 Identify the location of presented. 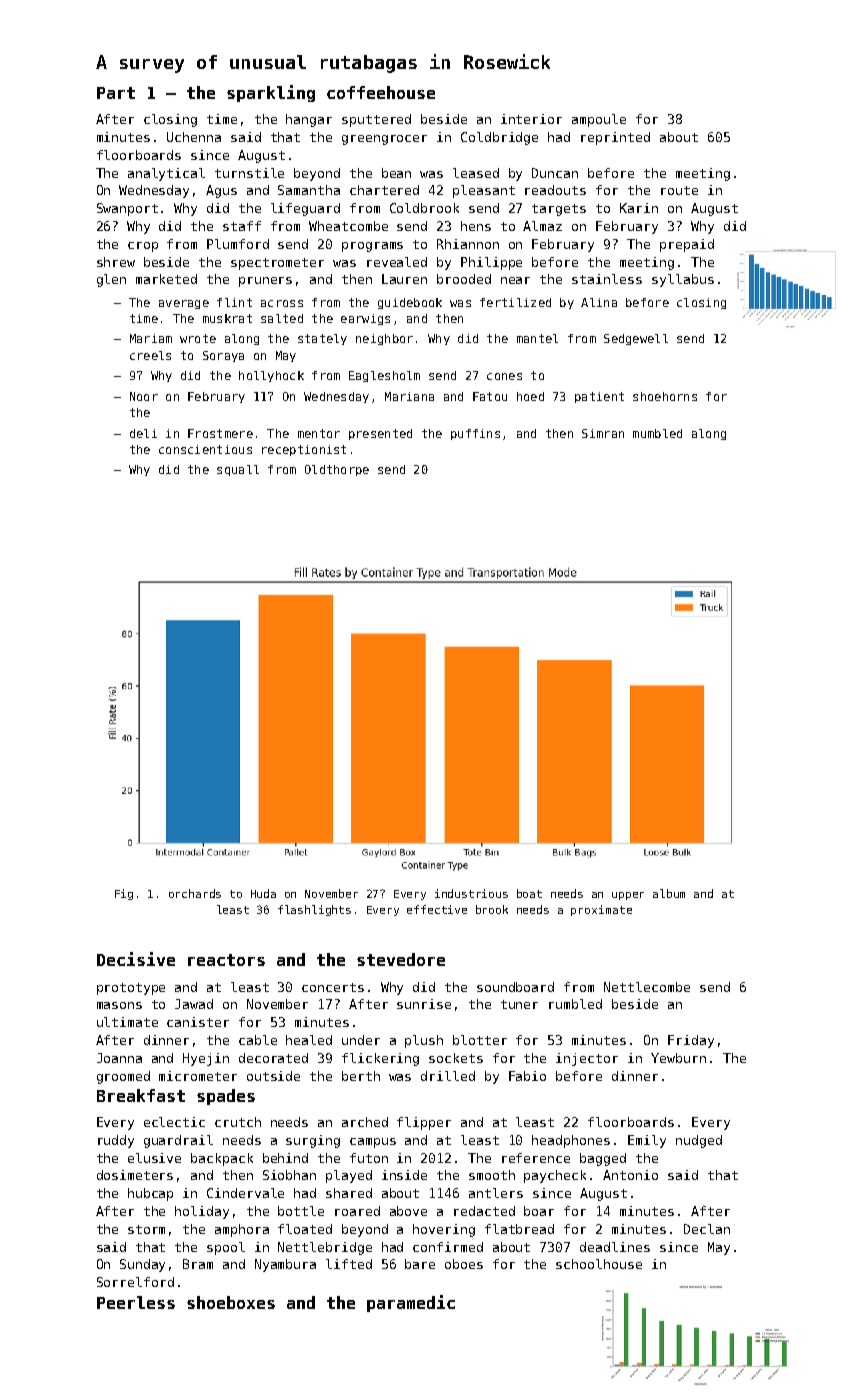
(380, 434).
